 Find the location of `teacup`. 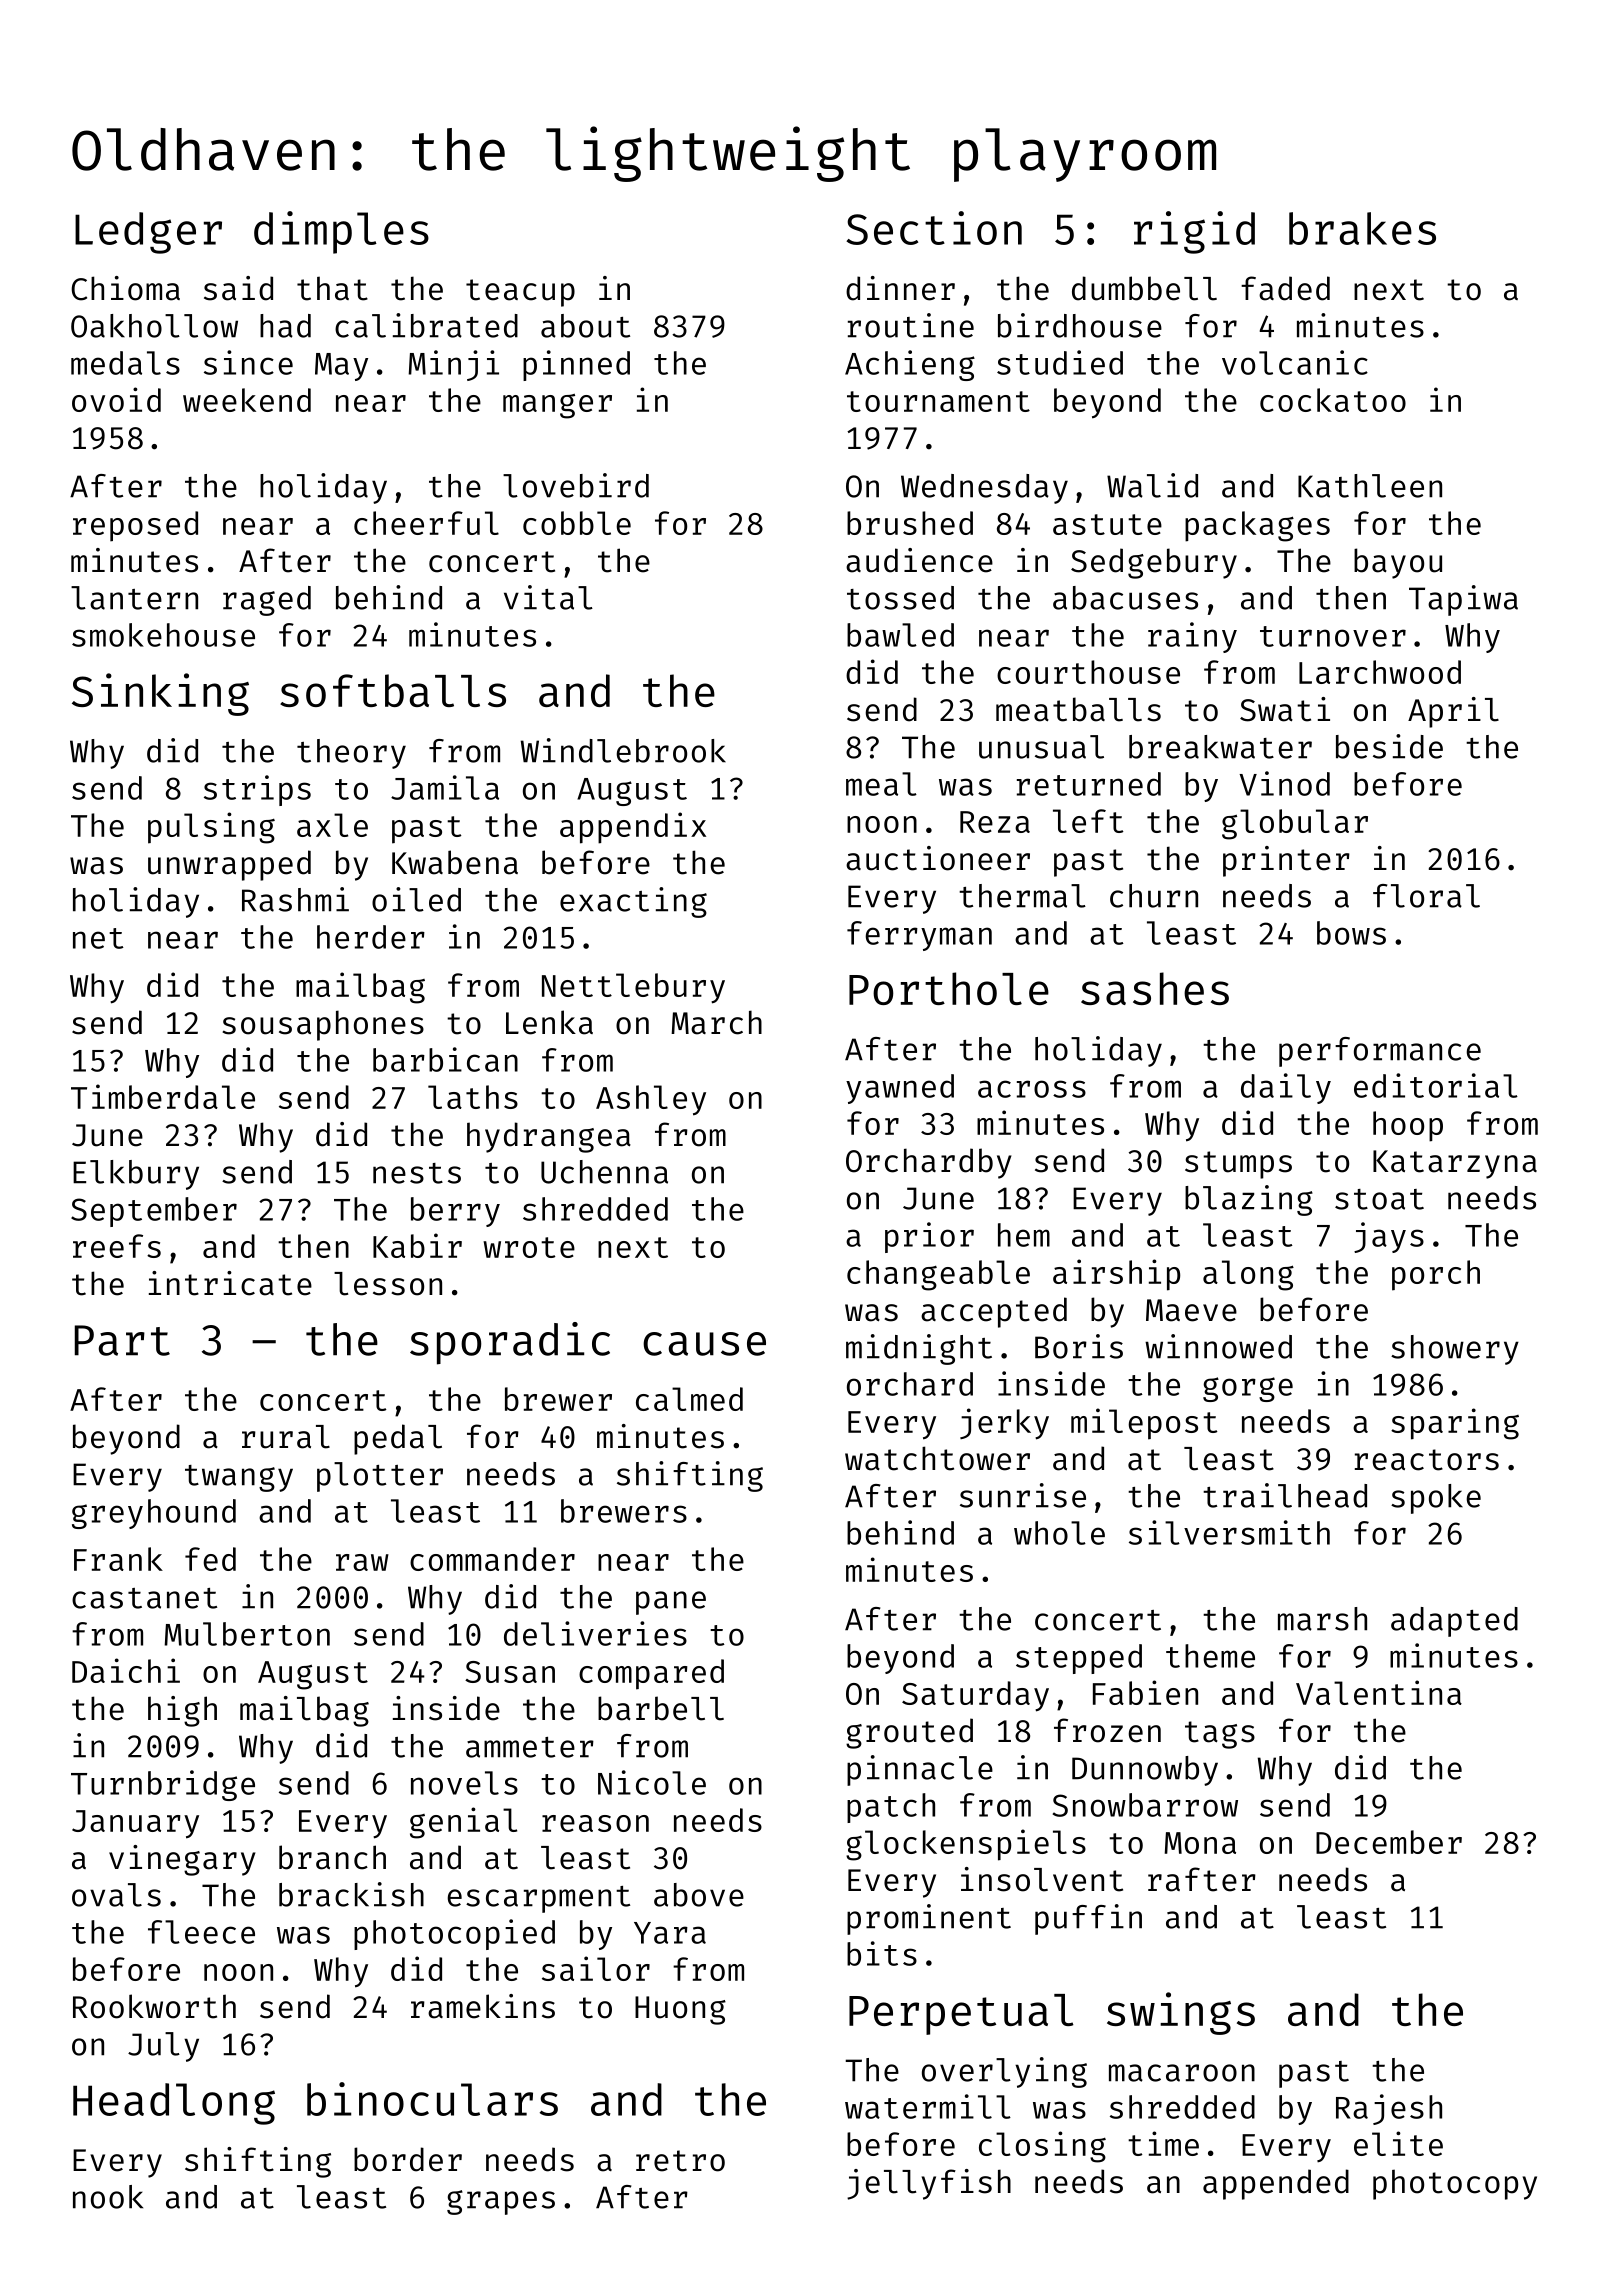

teacup is located at coordinates (520, 293).
